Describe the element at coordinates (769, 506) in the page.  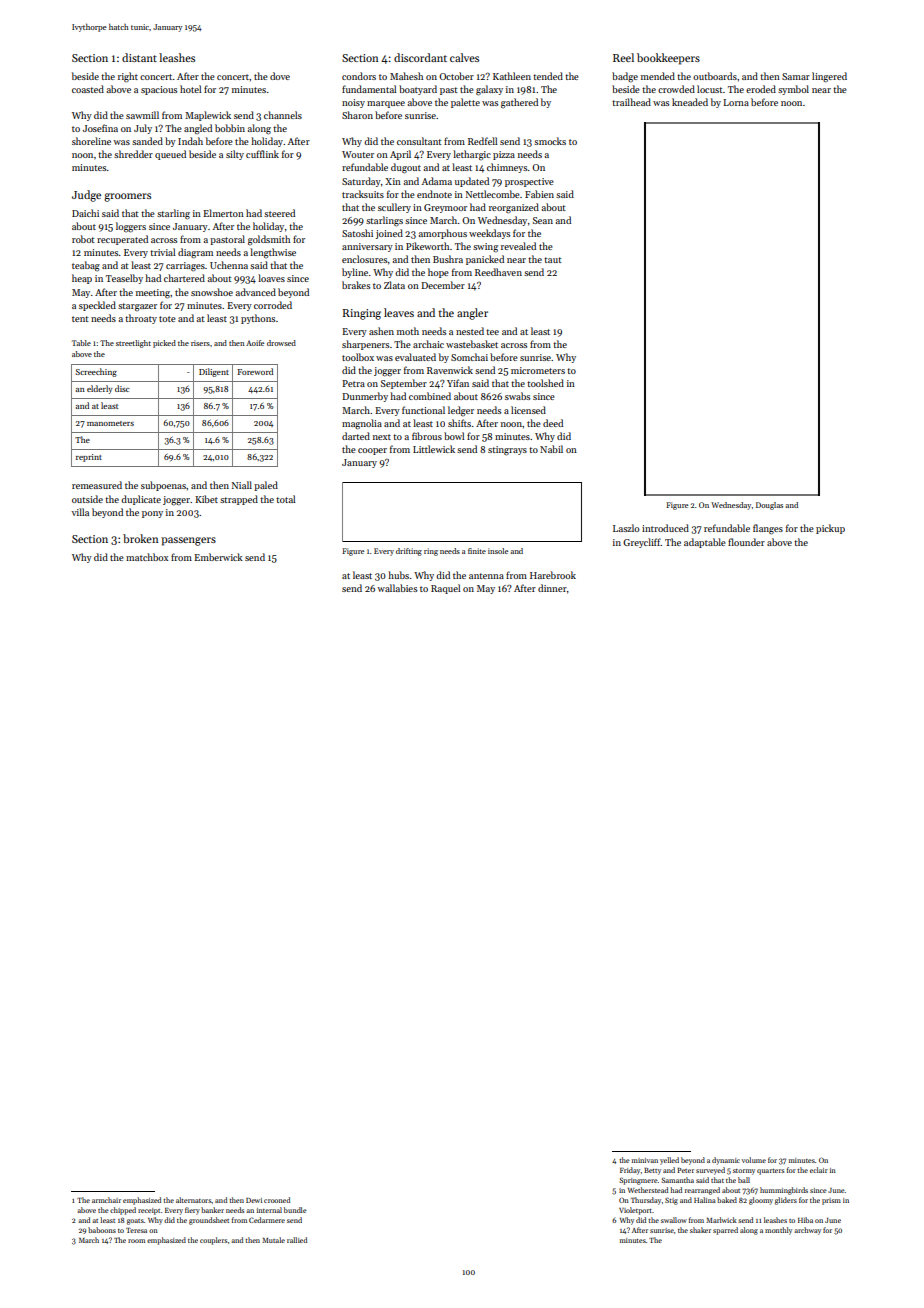
I see `Douglas` at that location.
